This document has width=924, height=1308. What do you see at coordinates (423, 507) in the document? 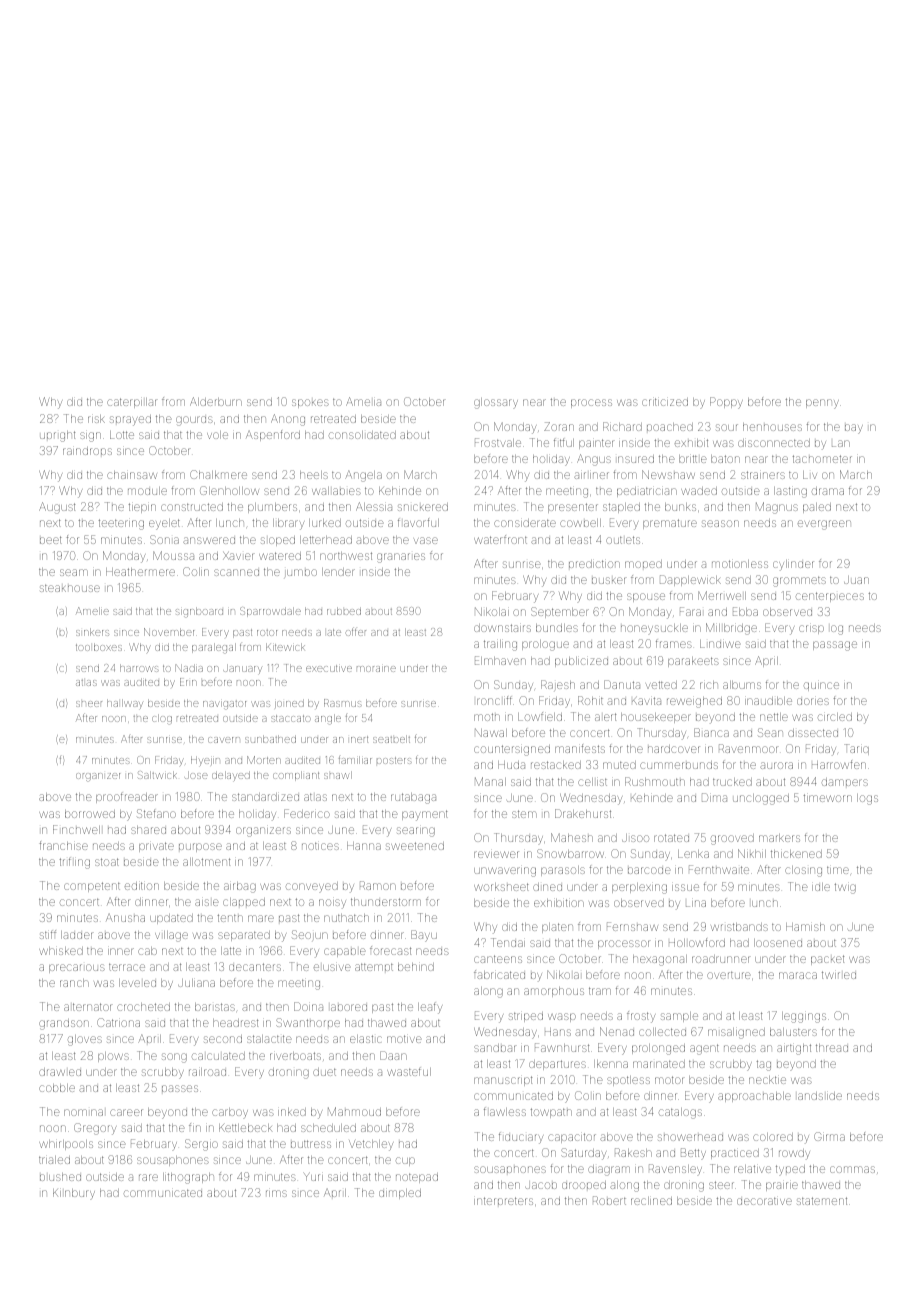
I see `snickered` at bounding box center [423, 507].
